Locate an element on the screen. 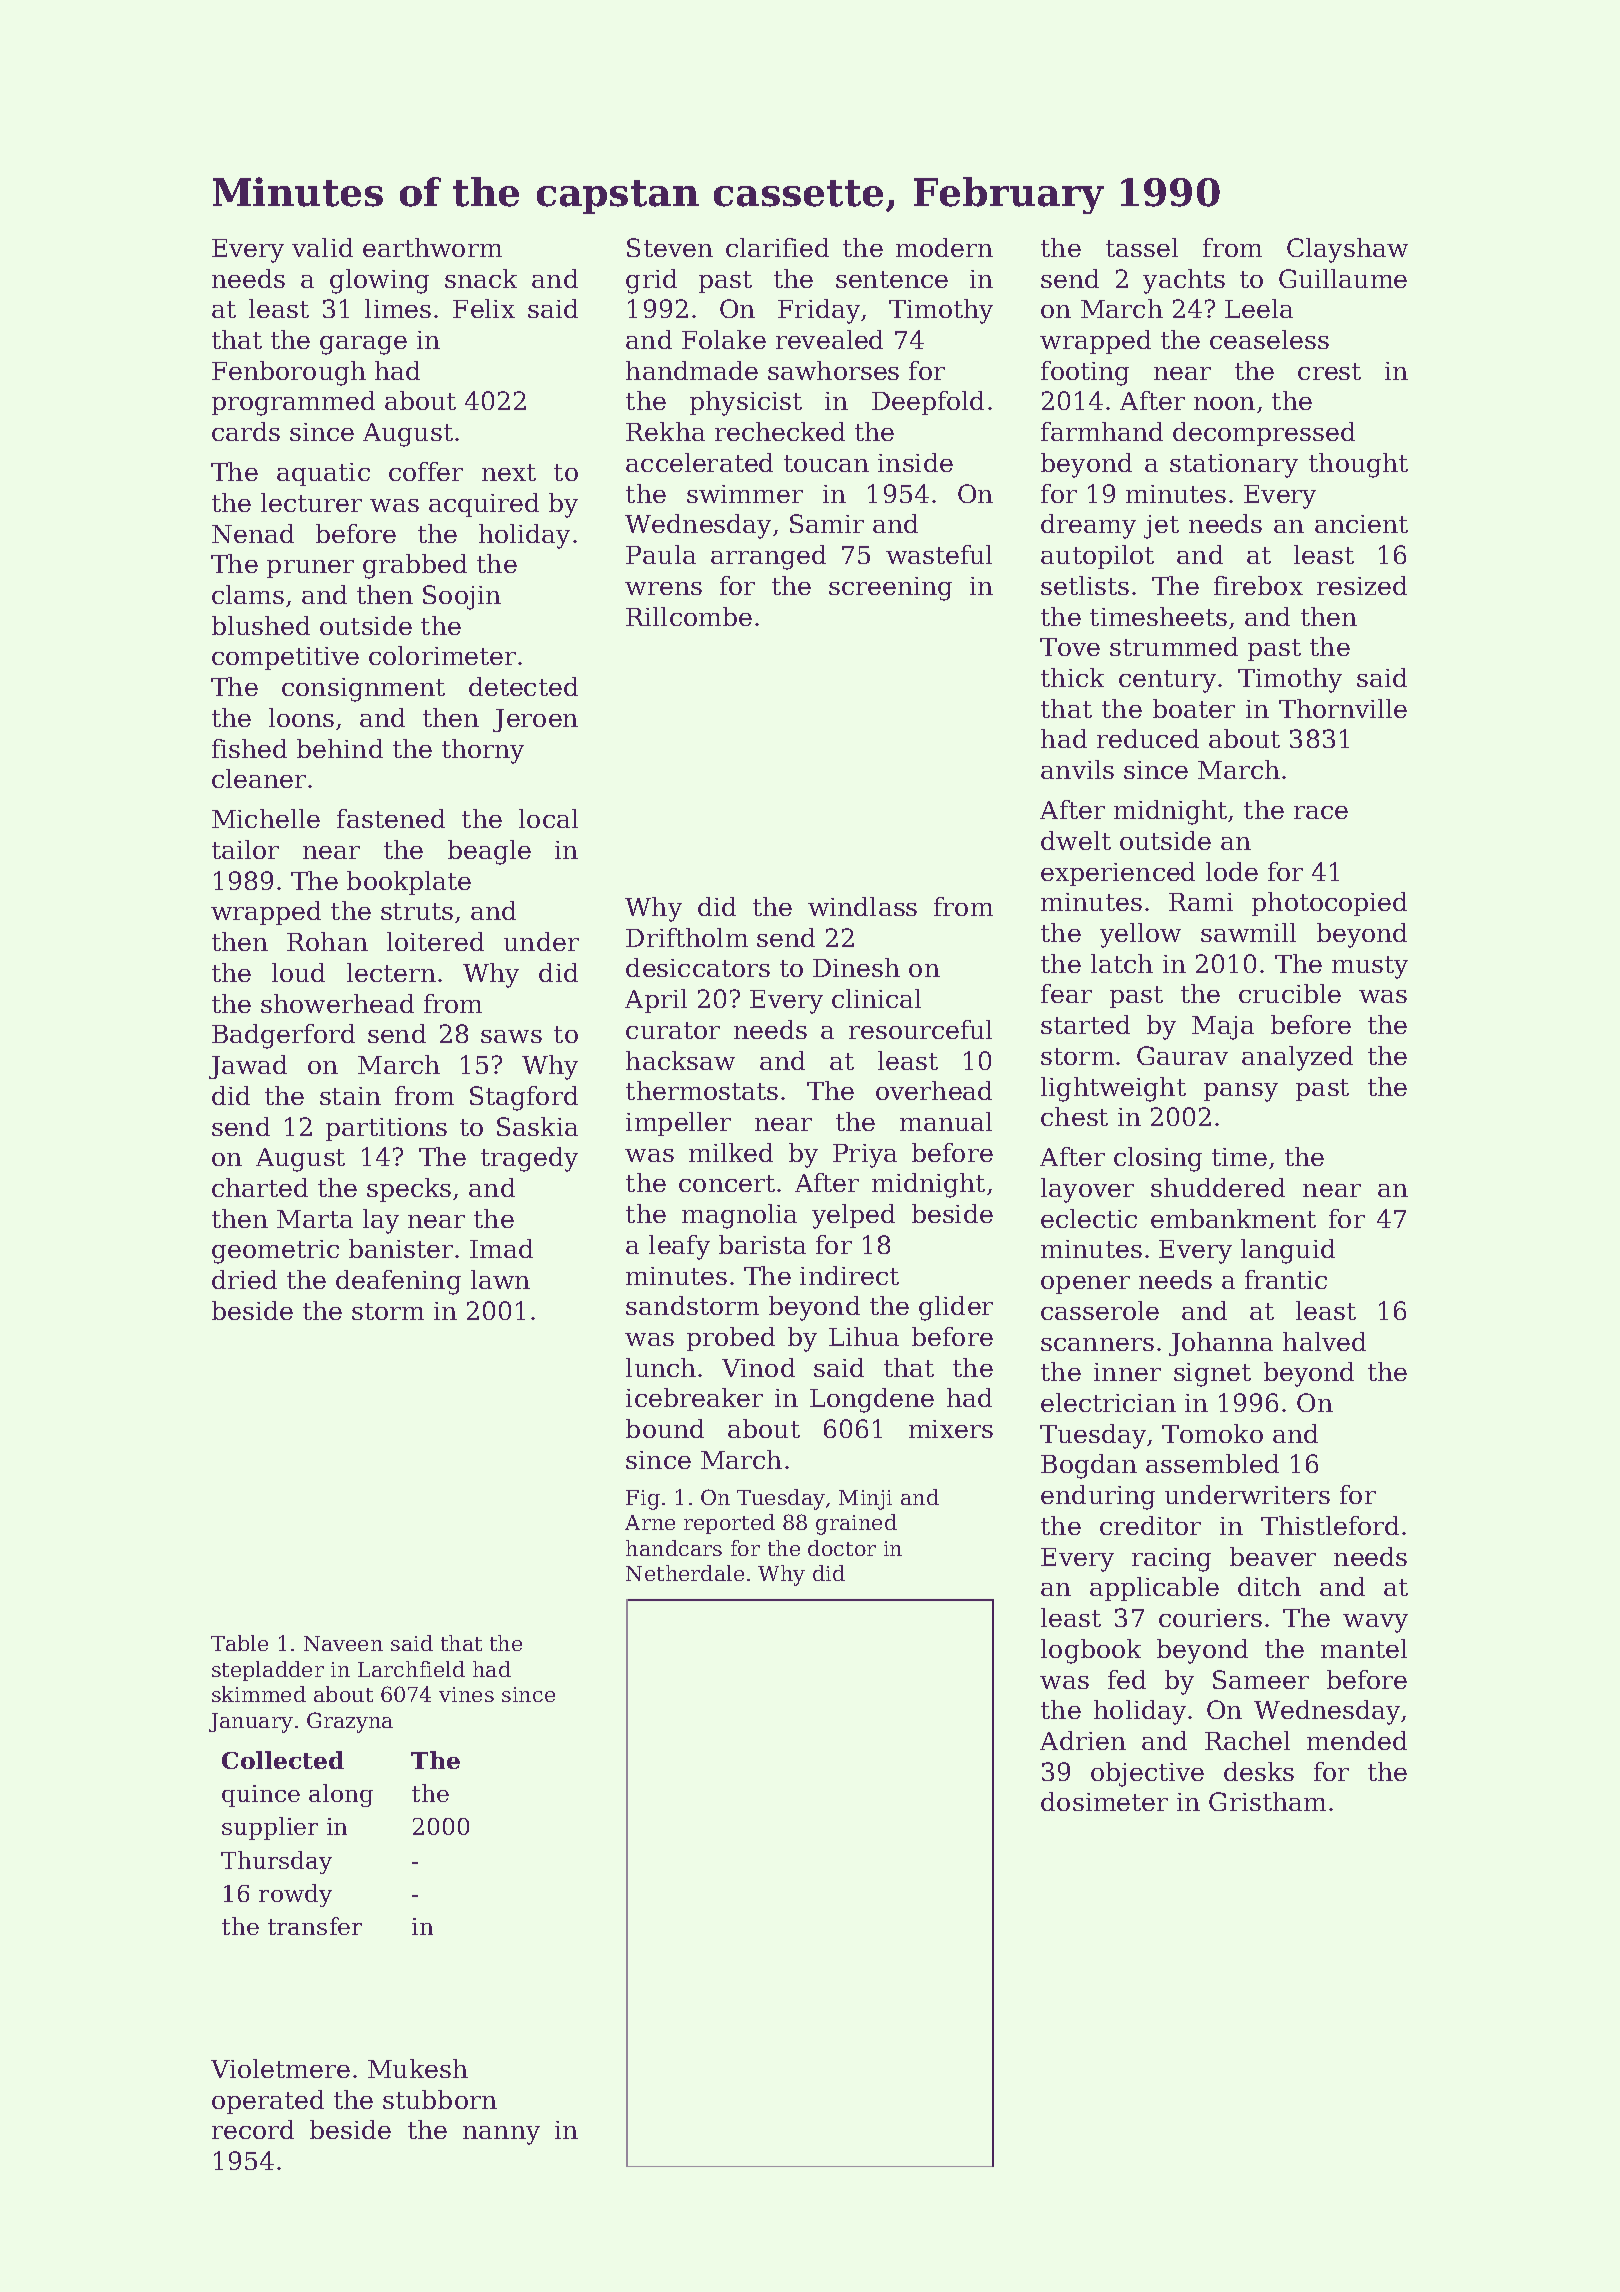 The width and height of the screenshot is (1620, 2292). clarified is located at coordinates (777, 247).
